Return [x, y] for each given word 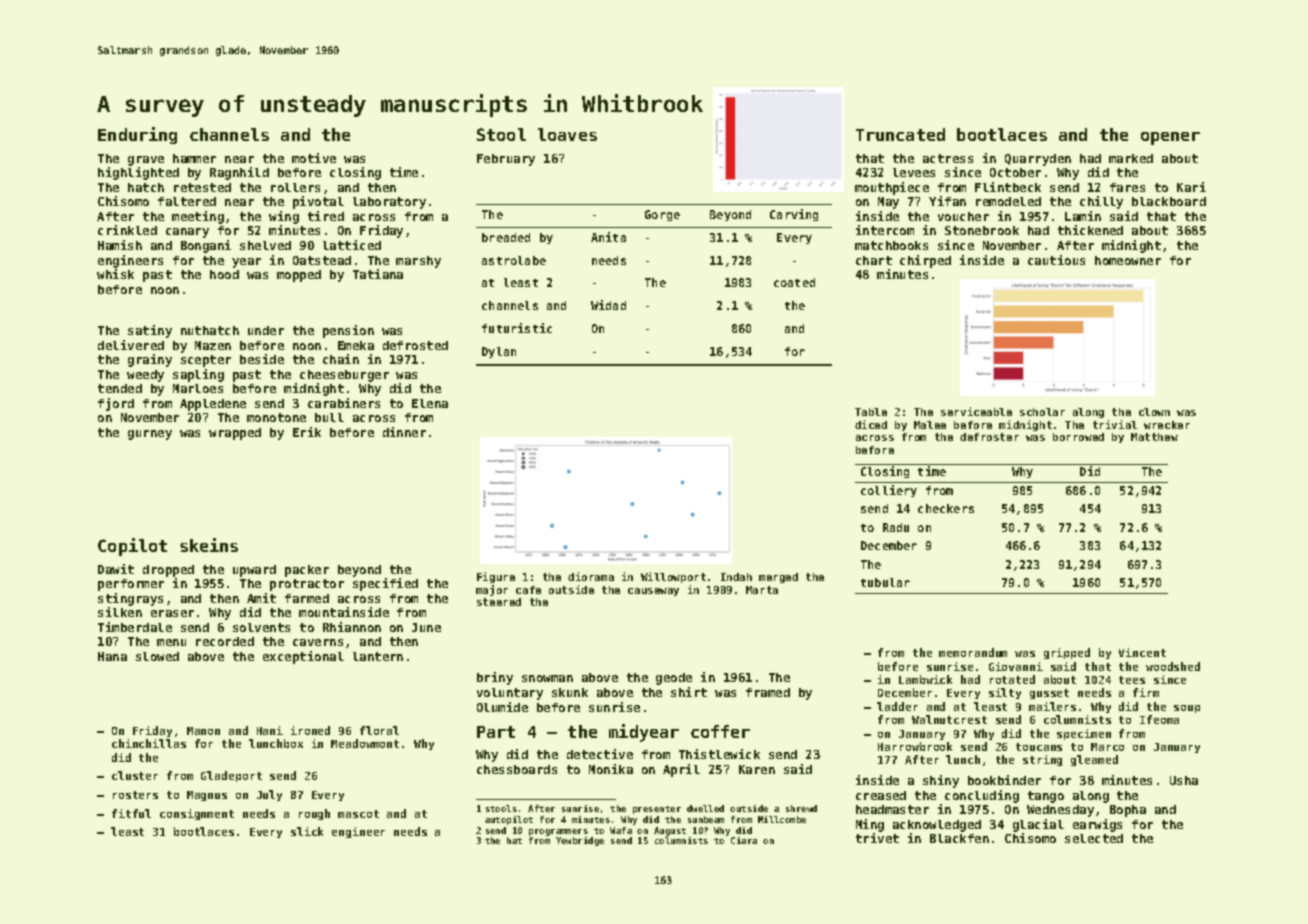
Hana [112, 656]
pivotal [318, 202]
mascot [358, 814]
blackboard [1169, 201]
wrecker [1167, 425]
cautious [1056, 260]
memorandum [973, 652]
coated [794, 282]
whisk [115, 274]
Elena [430, 403]
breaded [506, 237]
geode [674, 679]
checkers [946, 508]
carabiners [344, 403]
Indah [736, 577]
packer [307, 571]
